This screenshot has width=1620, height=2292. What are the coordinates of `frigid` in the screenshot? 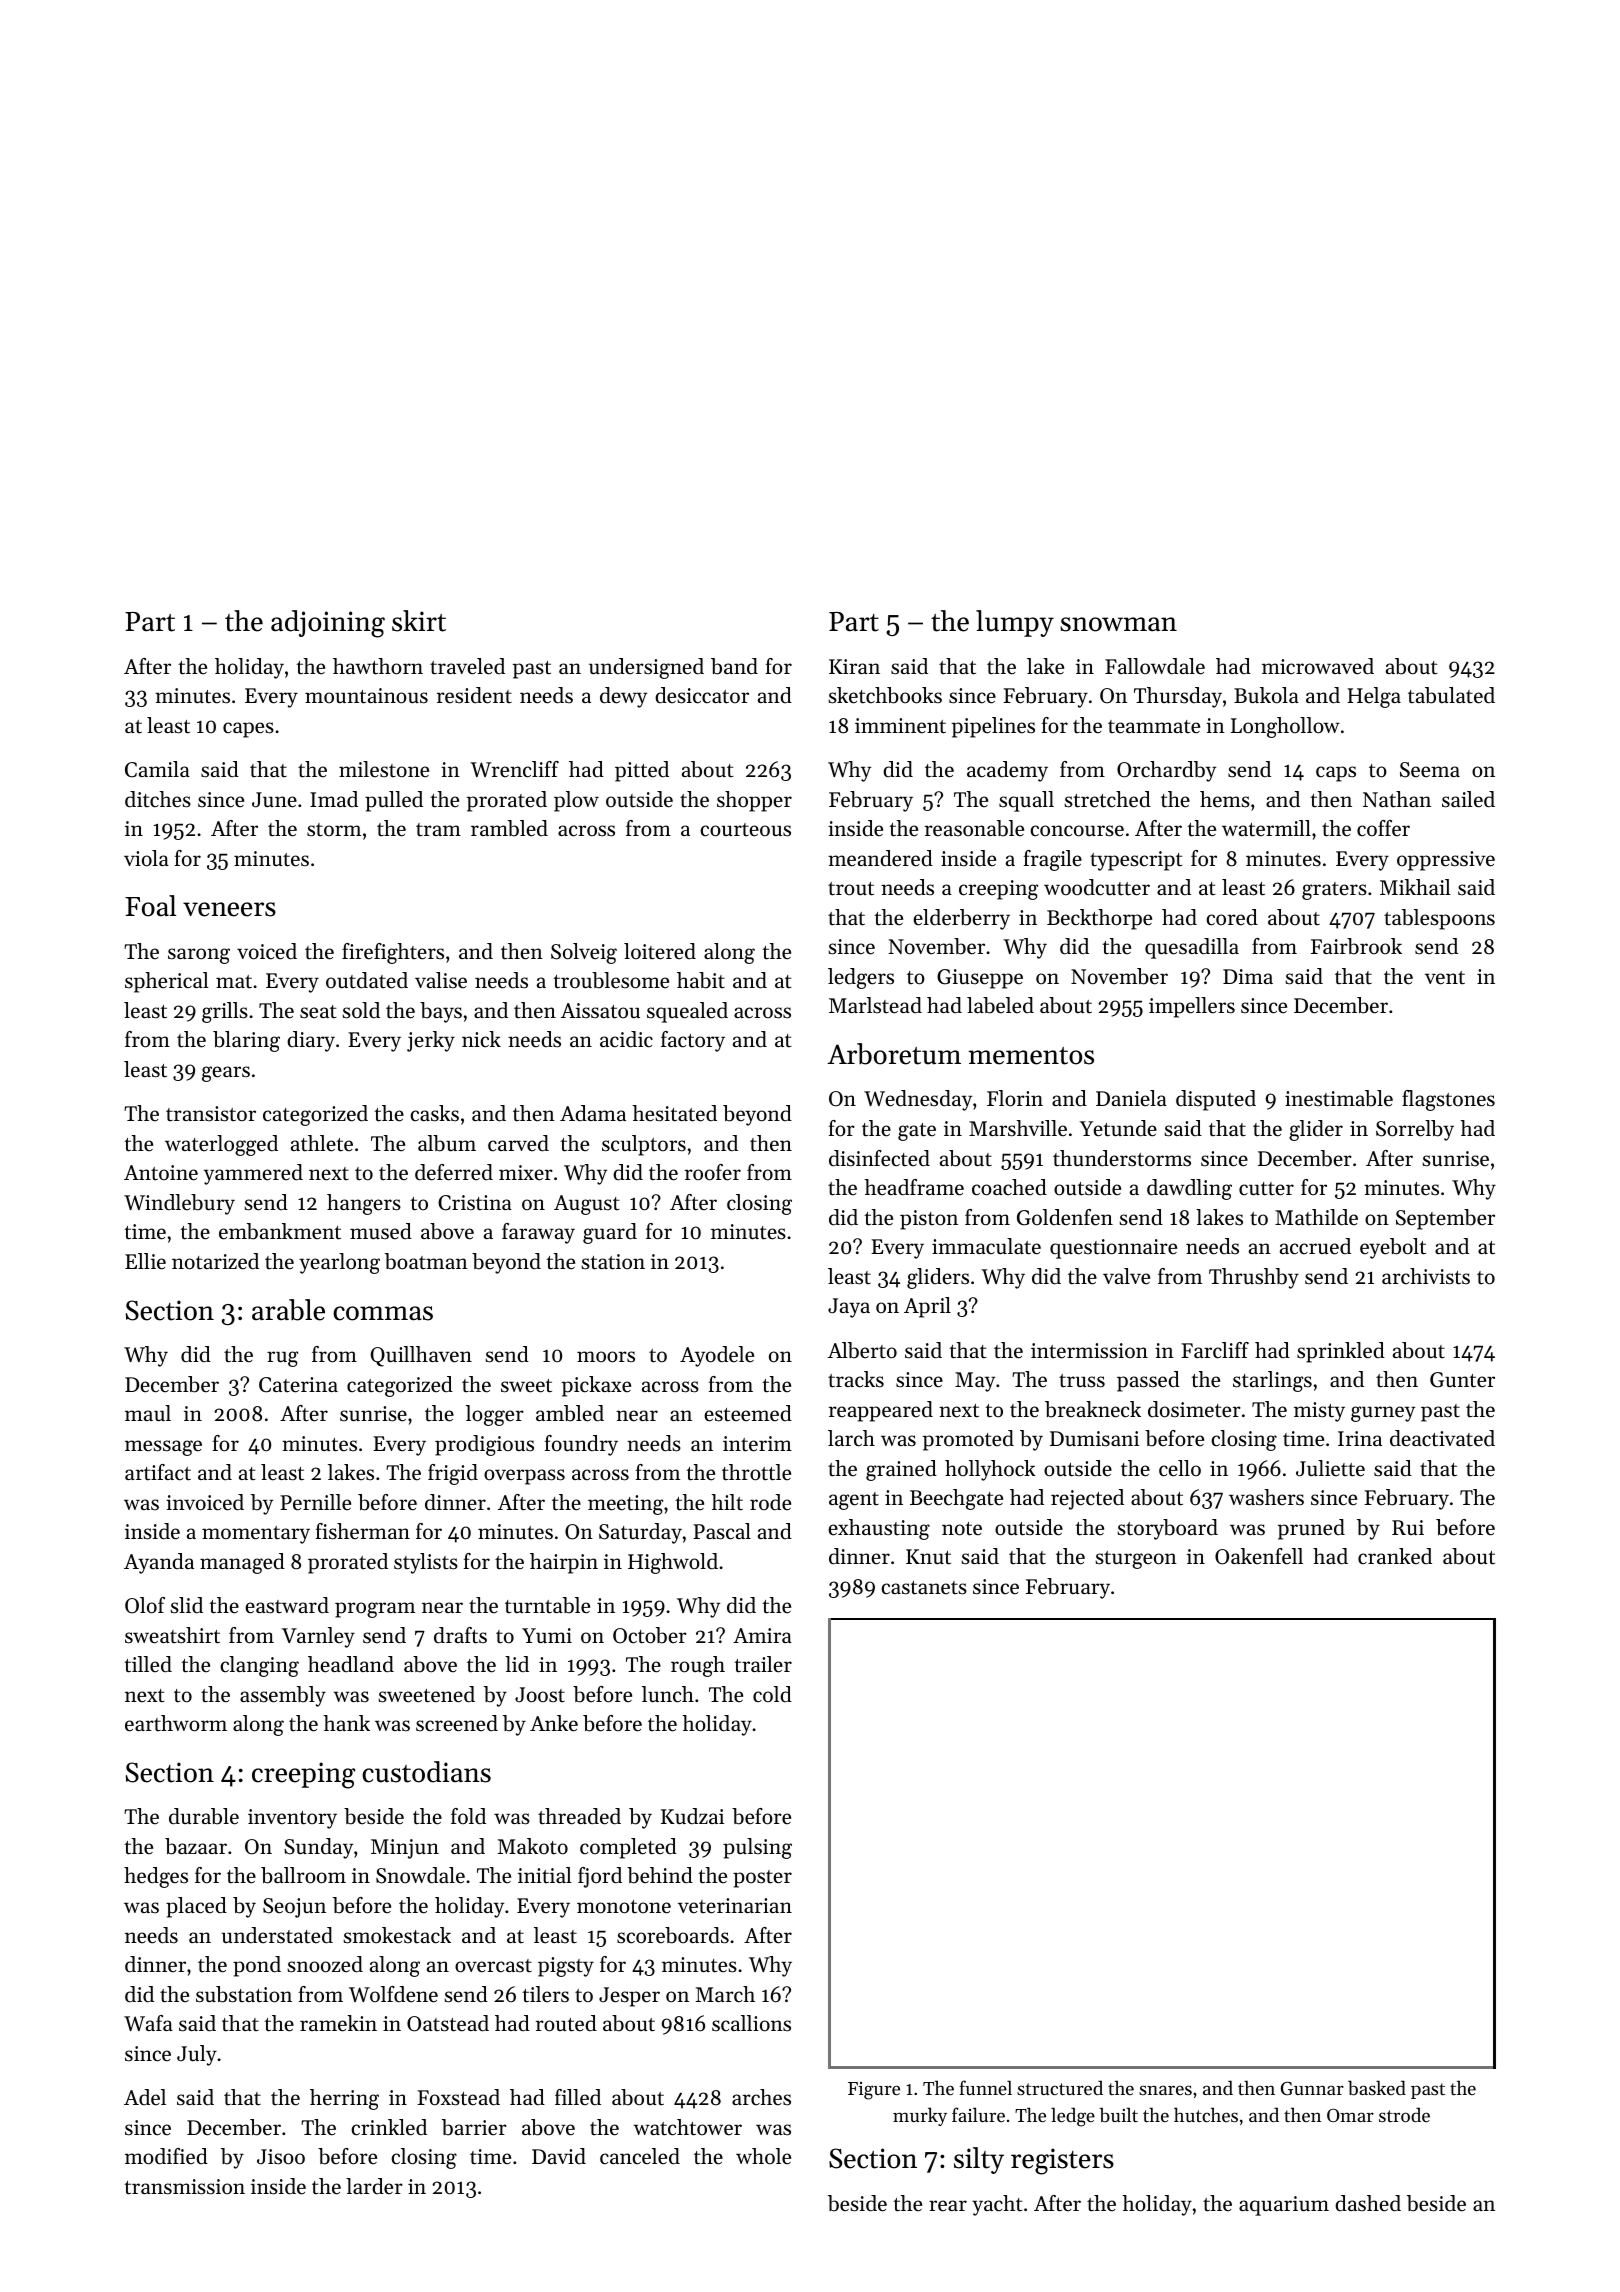 It's located at (453, 1474).
